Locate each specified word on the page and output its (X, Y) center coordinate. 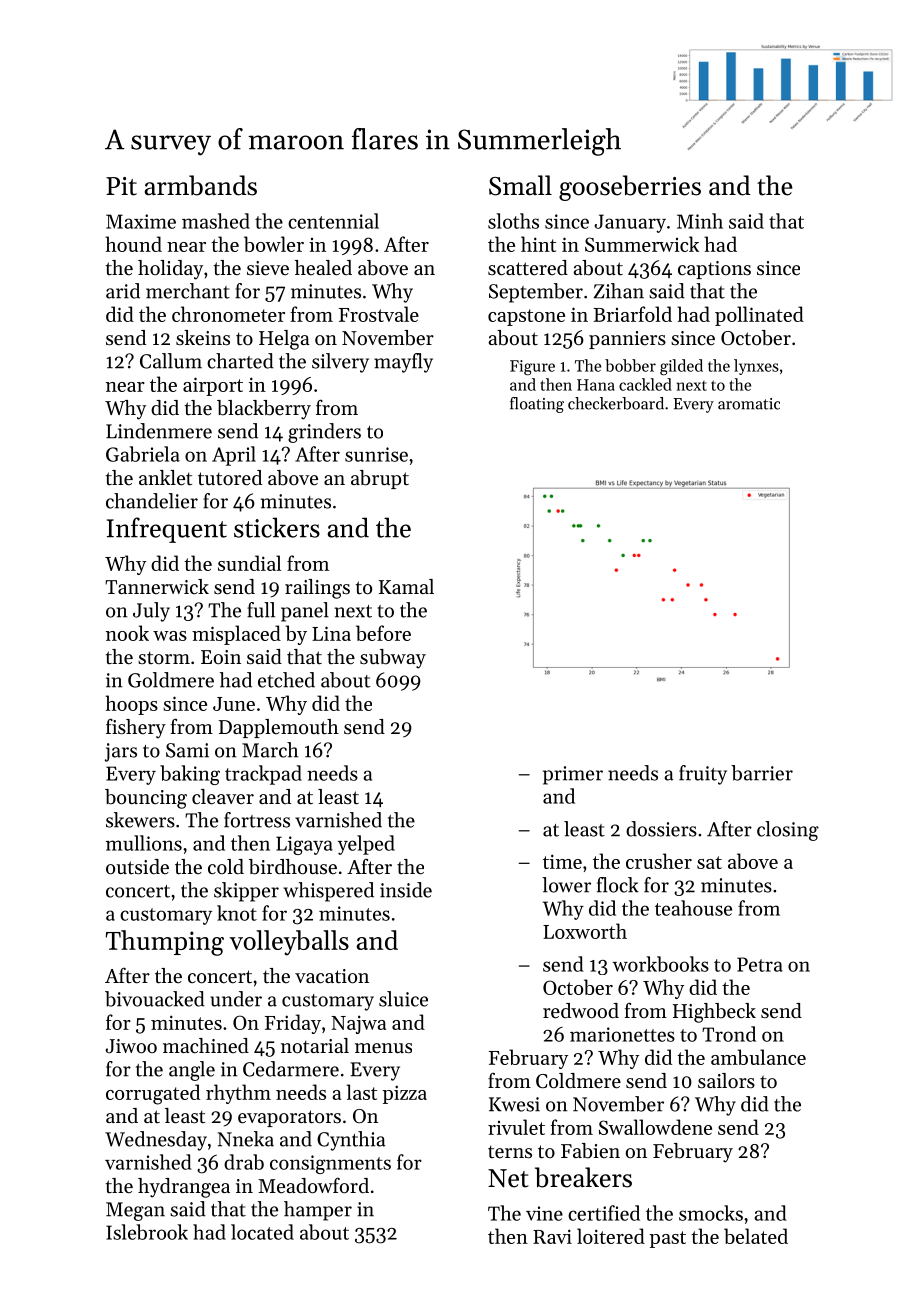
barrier (762, 773)
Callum (171, 361)
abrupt (380, 479)
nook (127, 633)
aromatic (749, 404)
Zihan (619, 291)
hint (538, 244)
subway (393, 659)
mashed (216, 221)
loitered (611, 1236)
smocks (711, 1213)
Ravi (552, 1236)
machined (206, 1045)
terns (510, 1151)
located (262, 1232)
